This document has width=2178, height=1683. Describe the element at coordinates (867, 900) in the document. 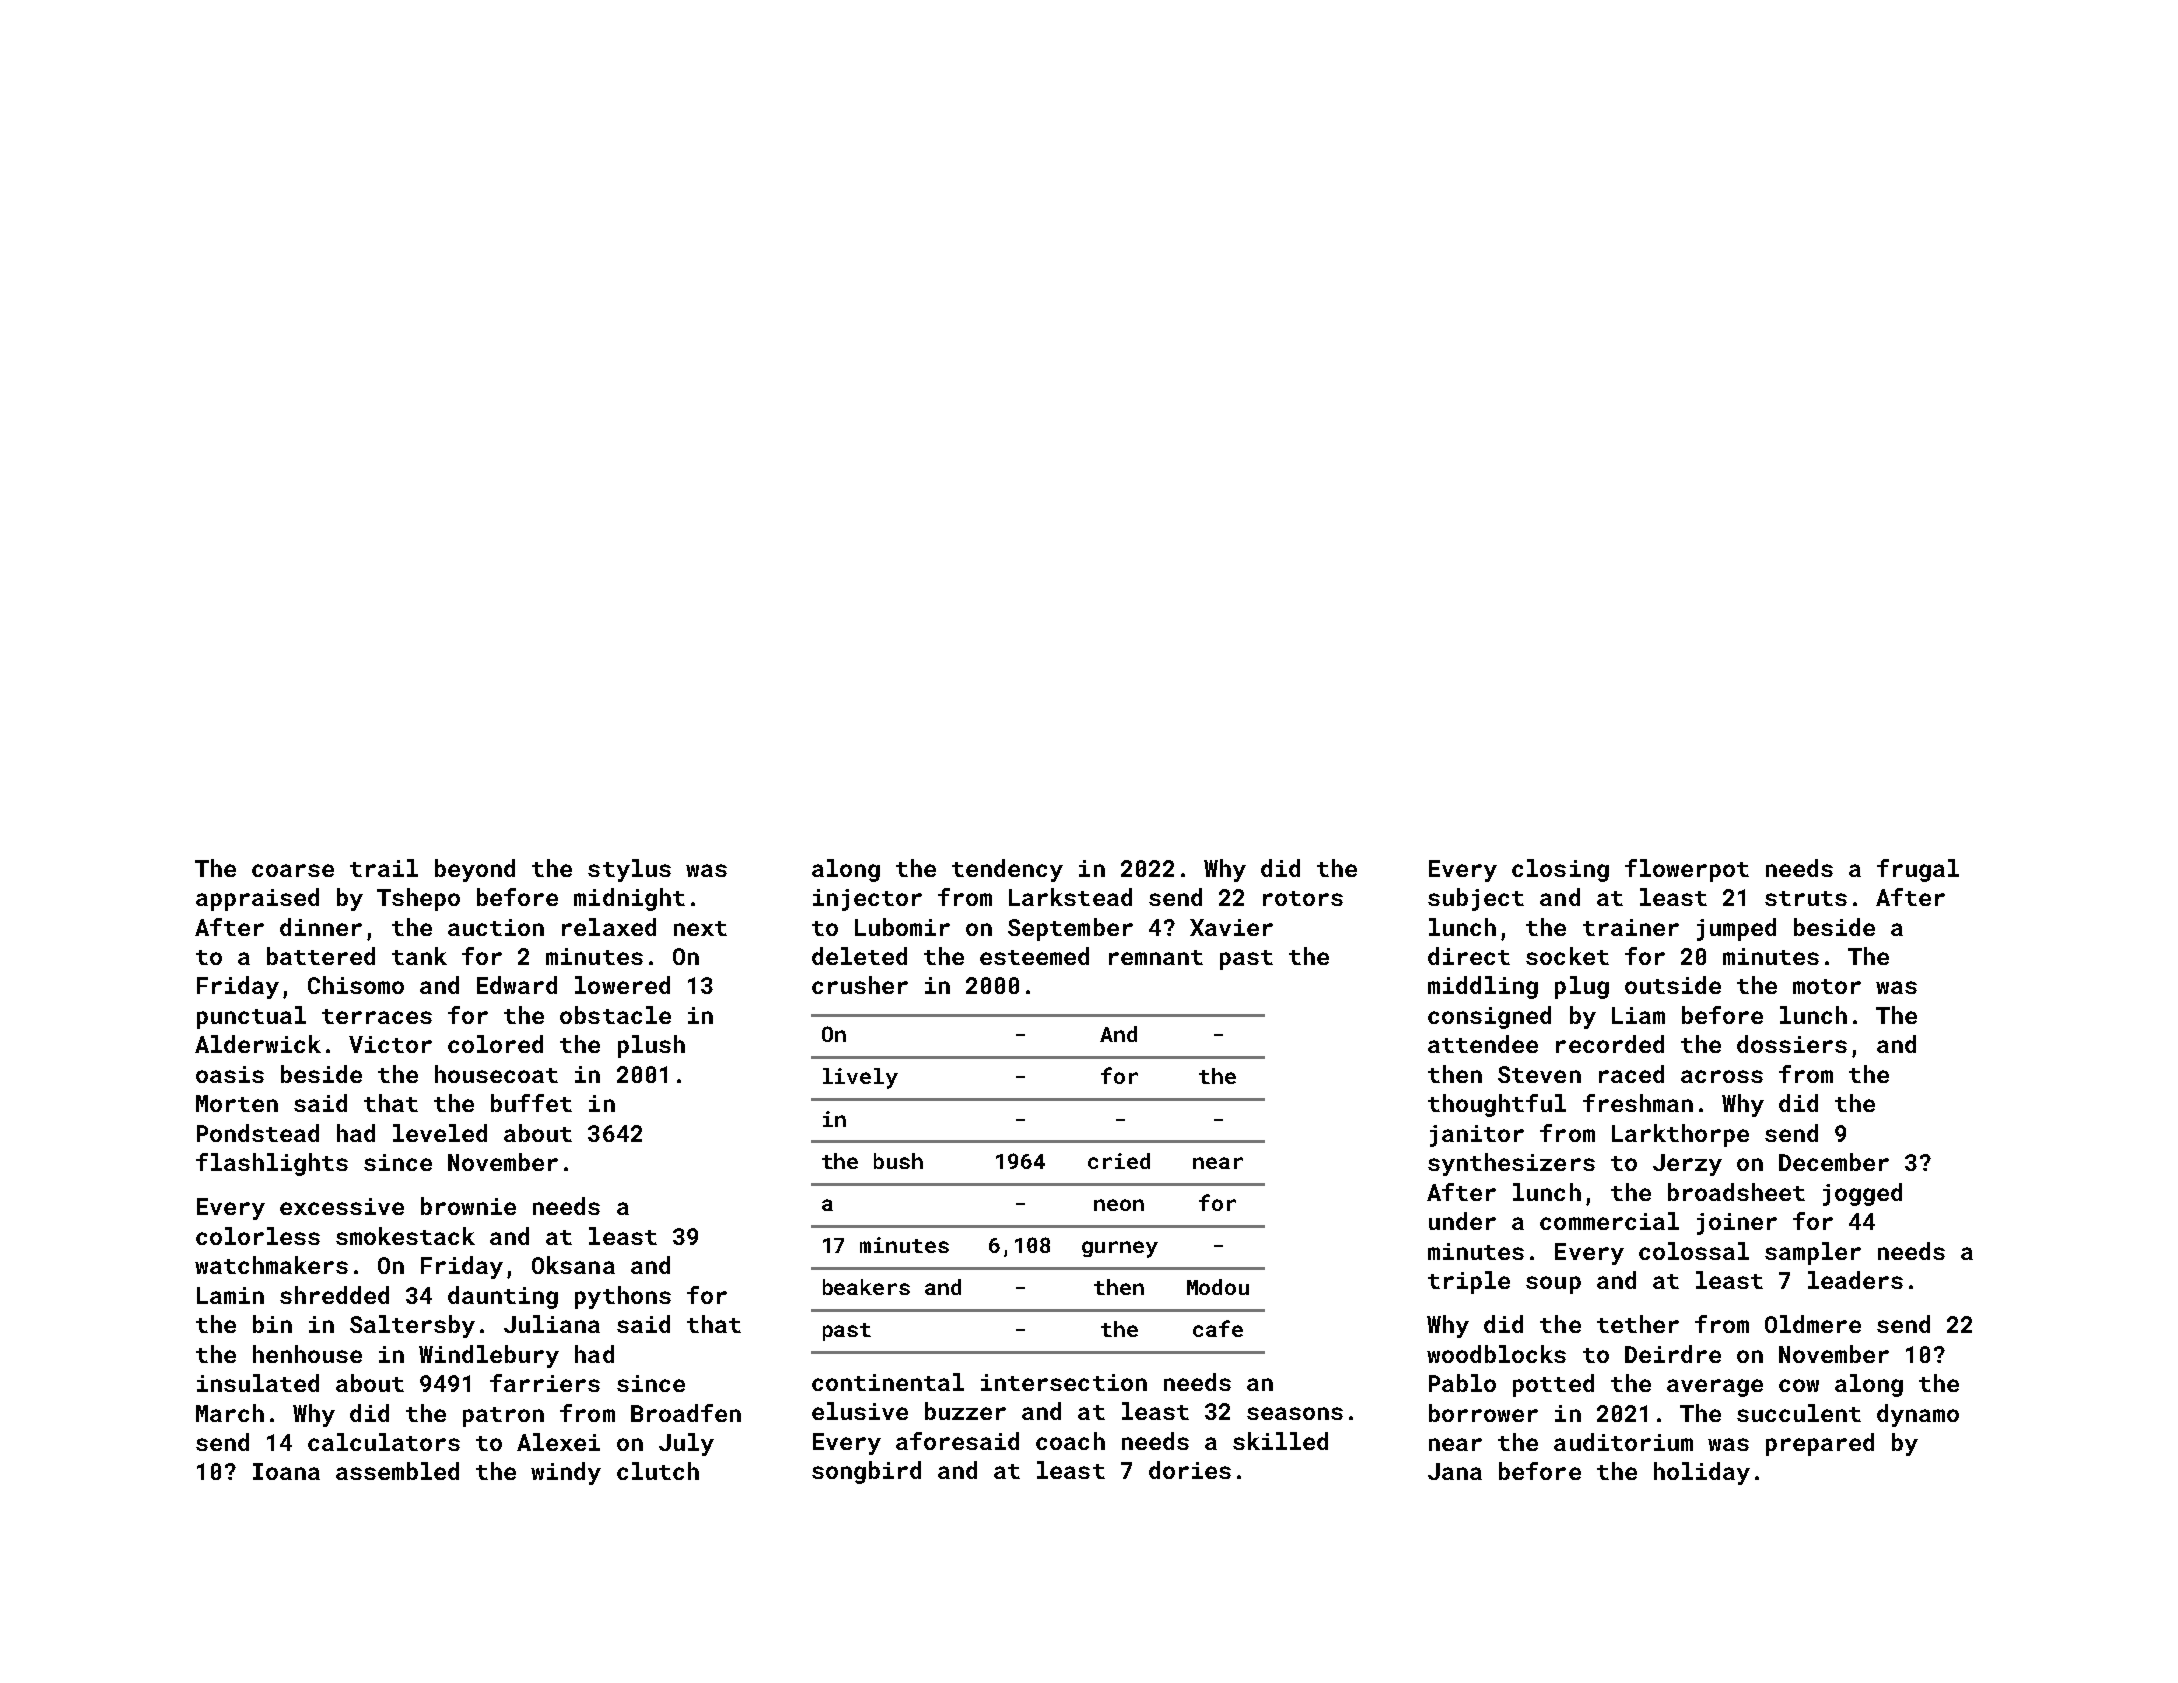

I see `injector` at that location.
